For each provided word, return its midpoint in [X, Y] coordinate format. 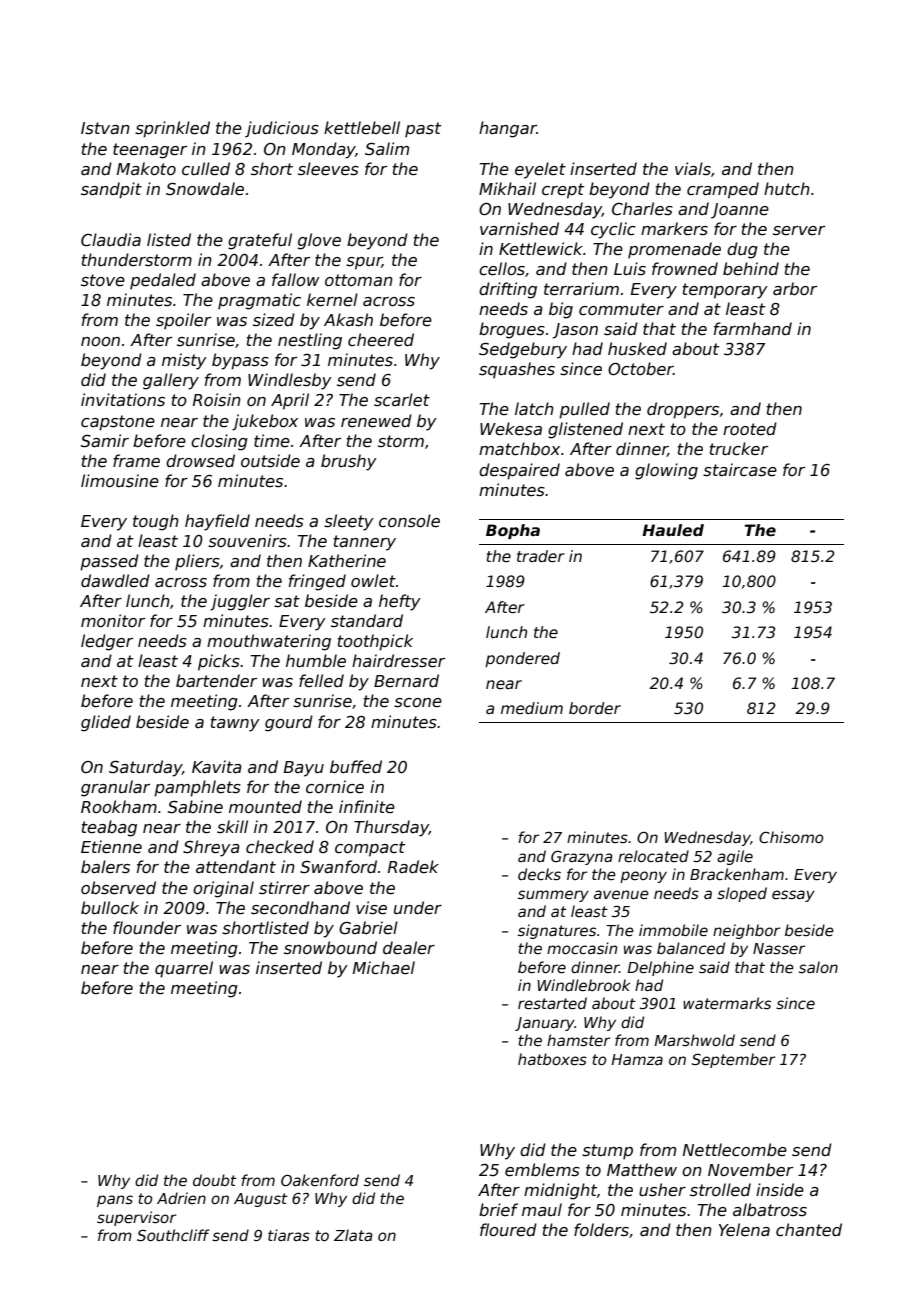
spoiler [183, 321]
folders [601, 1230]
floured [508, 1230]
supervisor [136, 1218]
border [595, 708]
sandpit [111, 190]
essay [793, 896]
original [223, 889]
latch [534, 409]
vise [371, 908]
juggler [240, 602]
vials [693, 168]
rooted [750, 429]
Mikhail [507, 188]
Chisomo [791, 837]
